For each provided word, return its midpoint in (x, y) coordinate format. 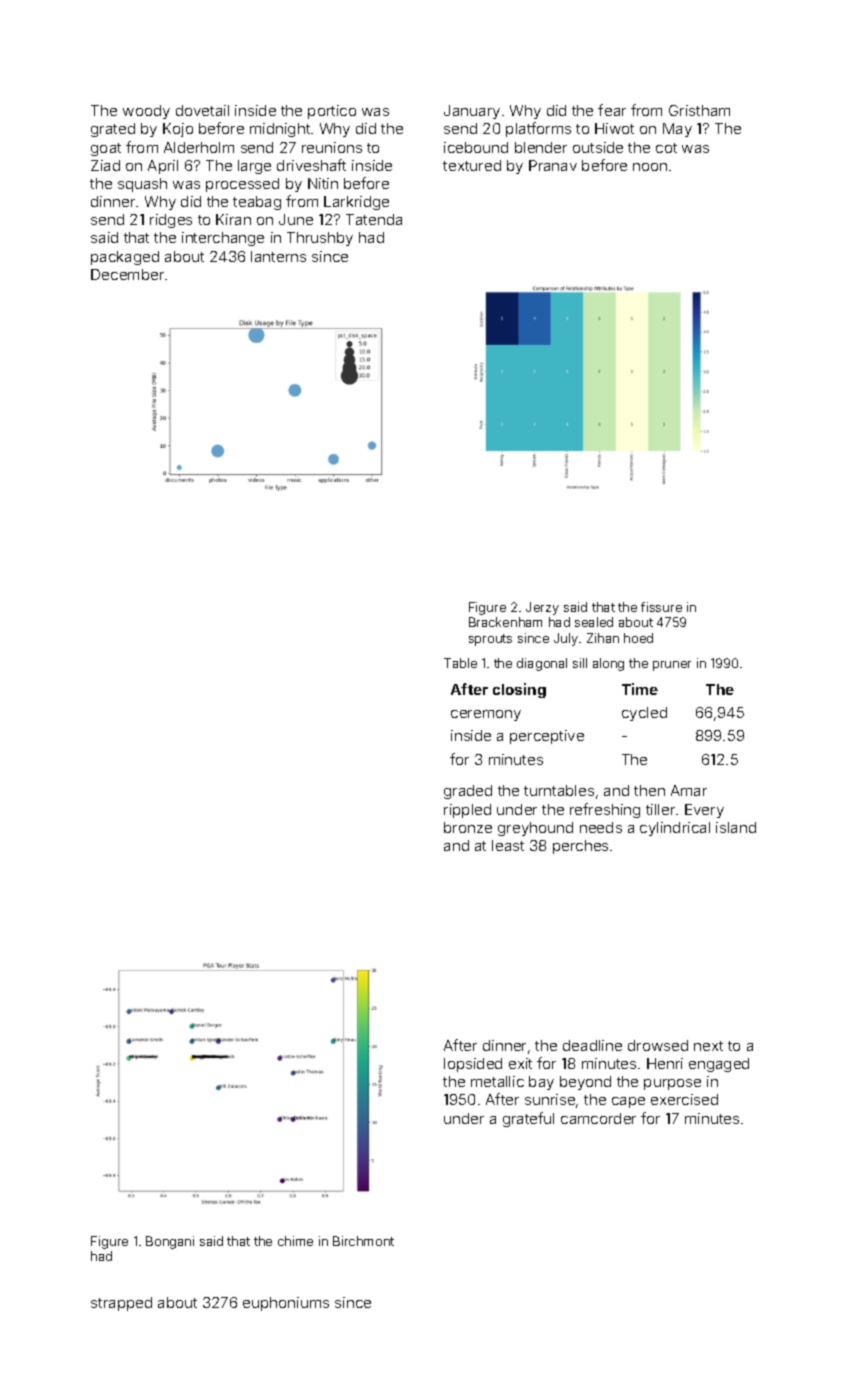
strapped (121, 1304)
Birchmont (363, 1241)
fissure (661, 607)
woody (146, 112)
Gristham (699, 110)
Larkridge (356, 203)
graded (468, 792)
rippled (467, 811)
